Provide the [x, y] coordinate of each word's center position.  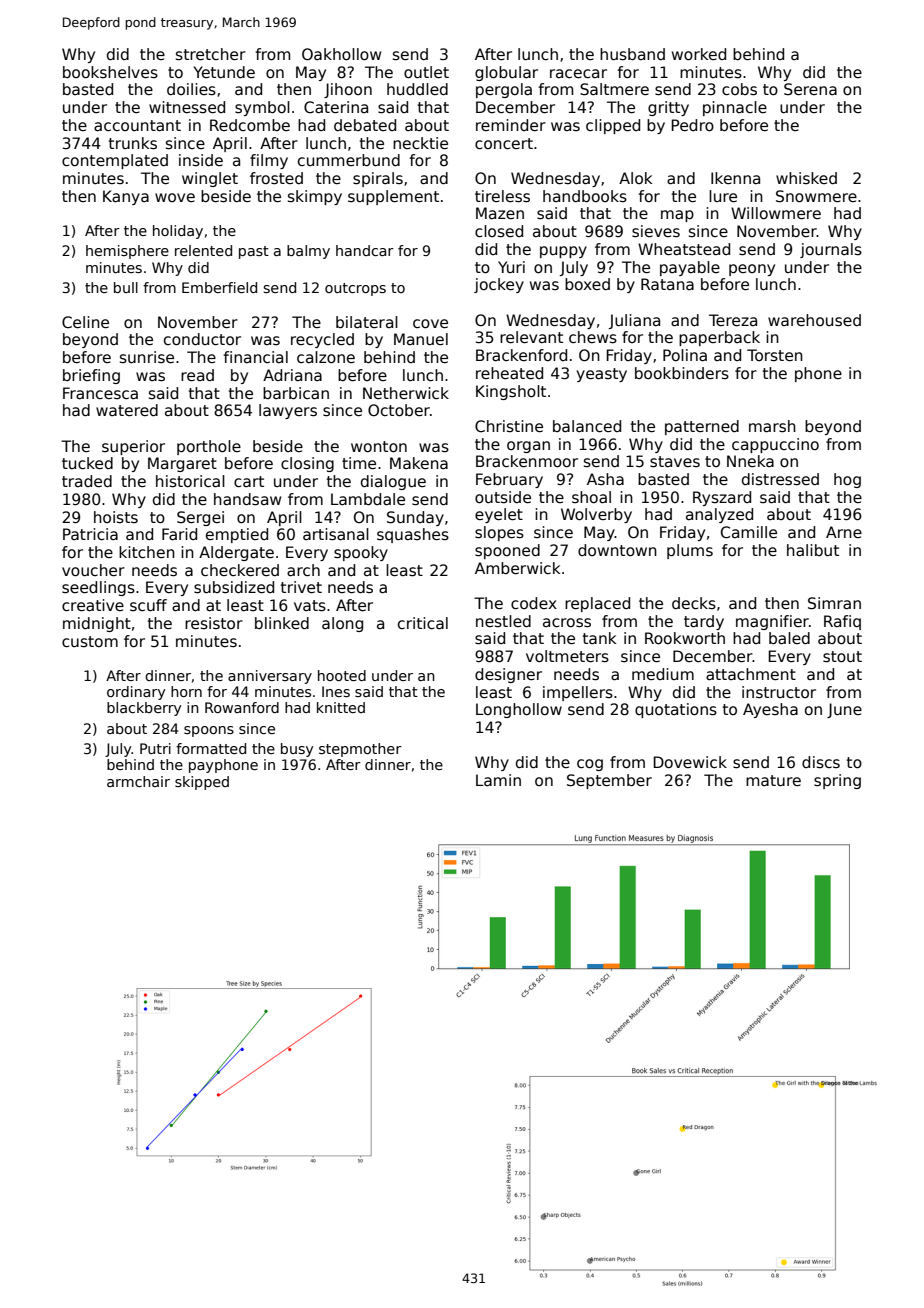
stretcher [211, 54]
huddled [417, 89]
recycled [322, 340]
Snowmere [816, 196]
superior [133, 447]
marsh [772, 426]
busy [297, 750]
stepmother [360, 750]
